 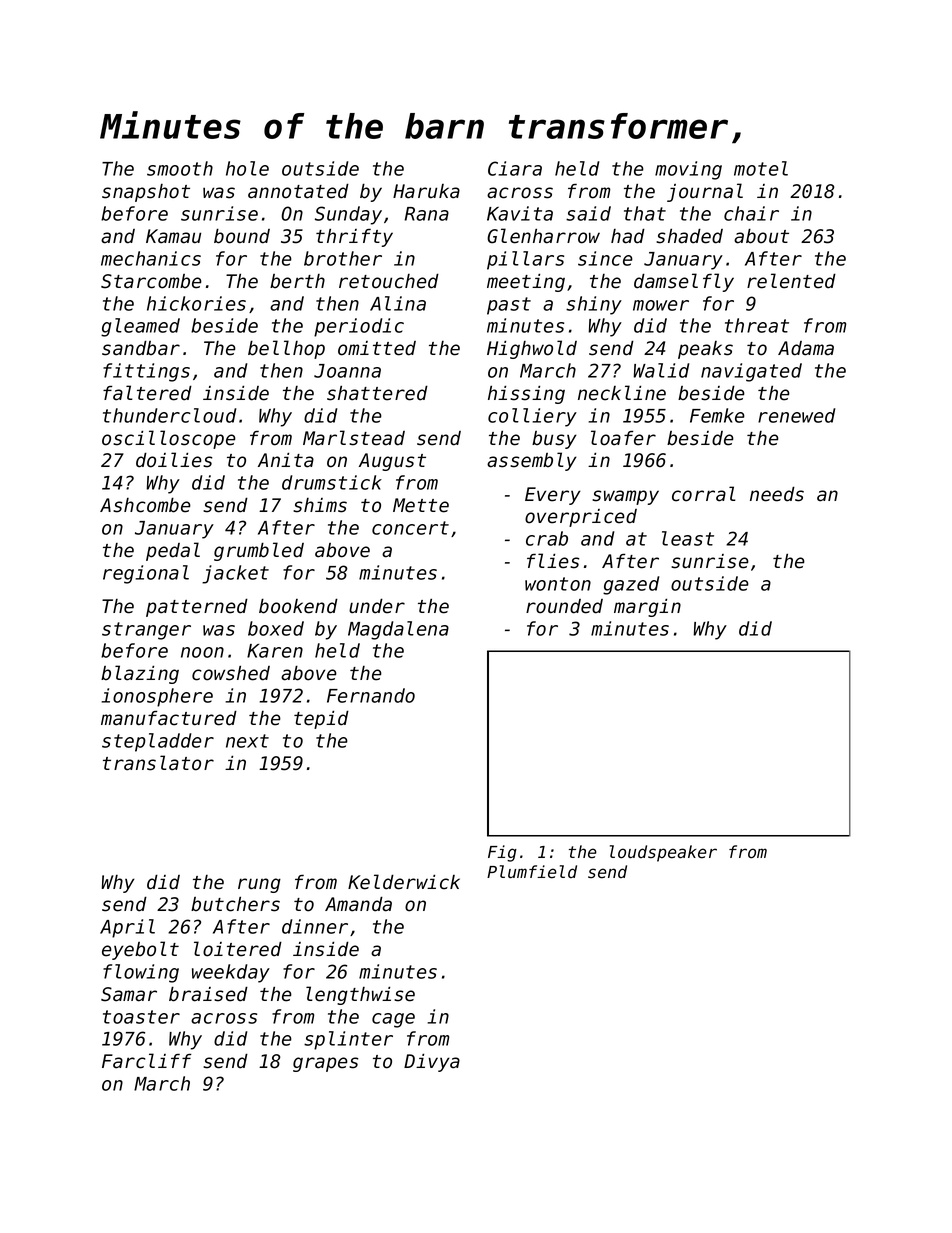 What do you see at coordinates (398, 630) in the page?
I see `Magdalena` at bounding box center [398, 630].
